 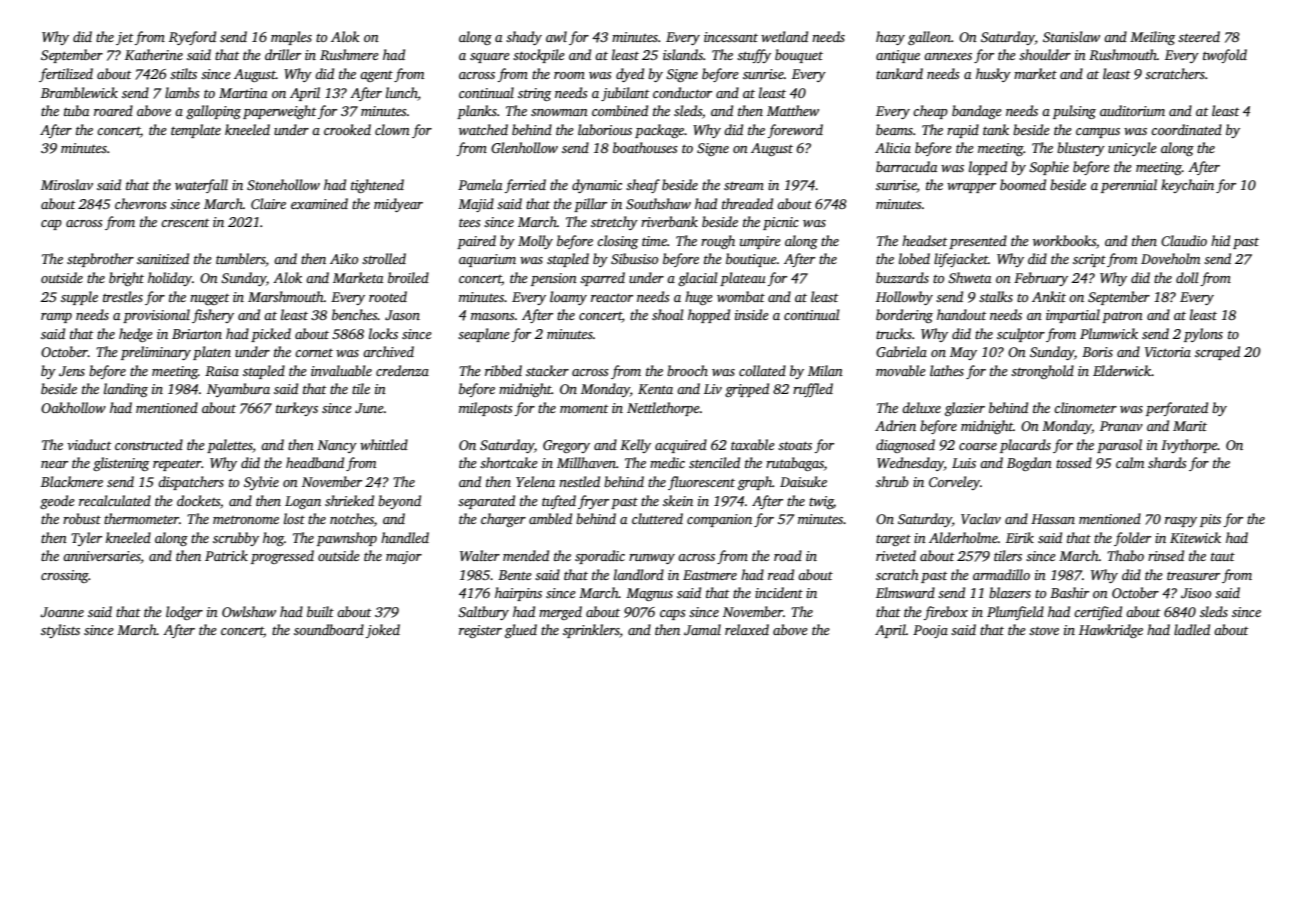 What do you see at coordinates (291, 38) in the screenshot?
I see `maples` at bounding box center [291, 38].
